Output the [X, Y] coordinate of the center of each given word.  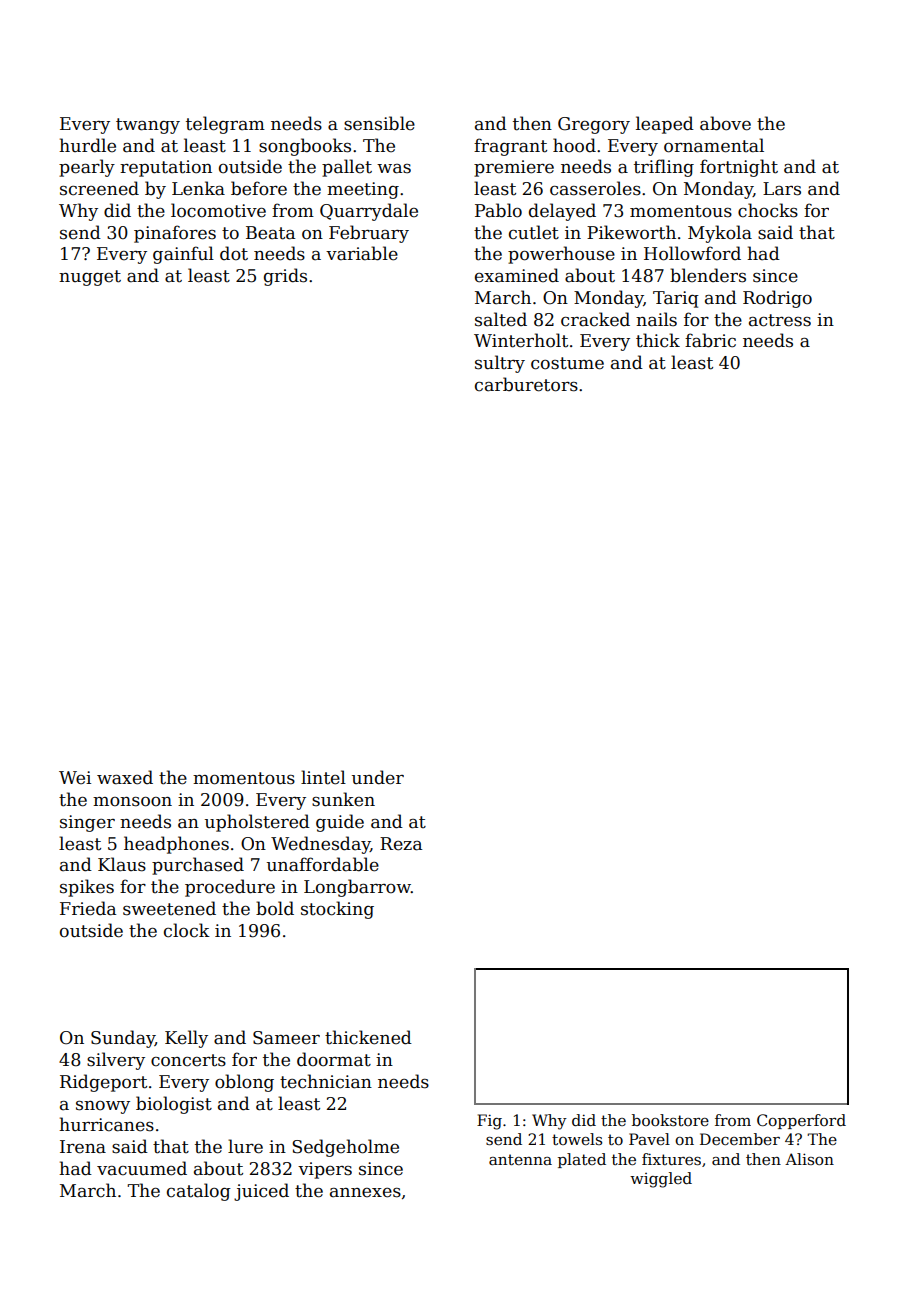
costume [567, 363]
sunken [343, 799]
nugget [90, 278]
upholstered [257, 823]
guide [340, 823]
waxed [125, 777]
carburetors [526, 384]
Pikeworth [631, 232]
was [394, 169]
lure [245, 1146]
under [378, 777]
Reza [401, 844]
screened [99, 188]
